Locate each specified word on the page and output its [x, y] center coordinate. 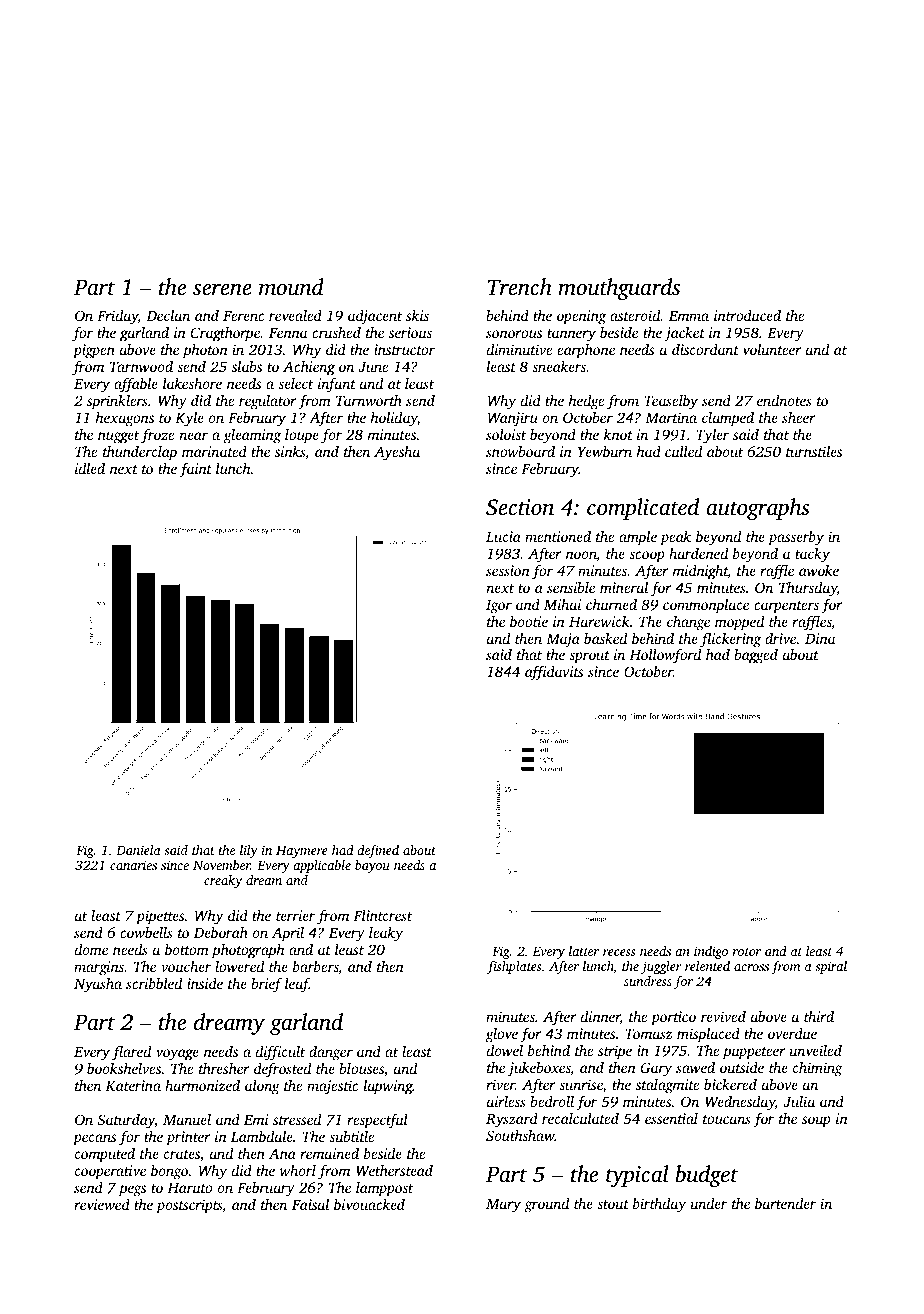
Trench [520, 287]
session [508, 570]
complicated [643, 509]
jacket [684, 334]
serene [222, 290]
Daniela [138, 850]
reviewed [102, 1204]
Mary [503, 1205]
